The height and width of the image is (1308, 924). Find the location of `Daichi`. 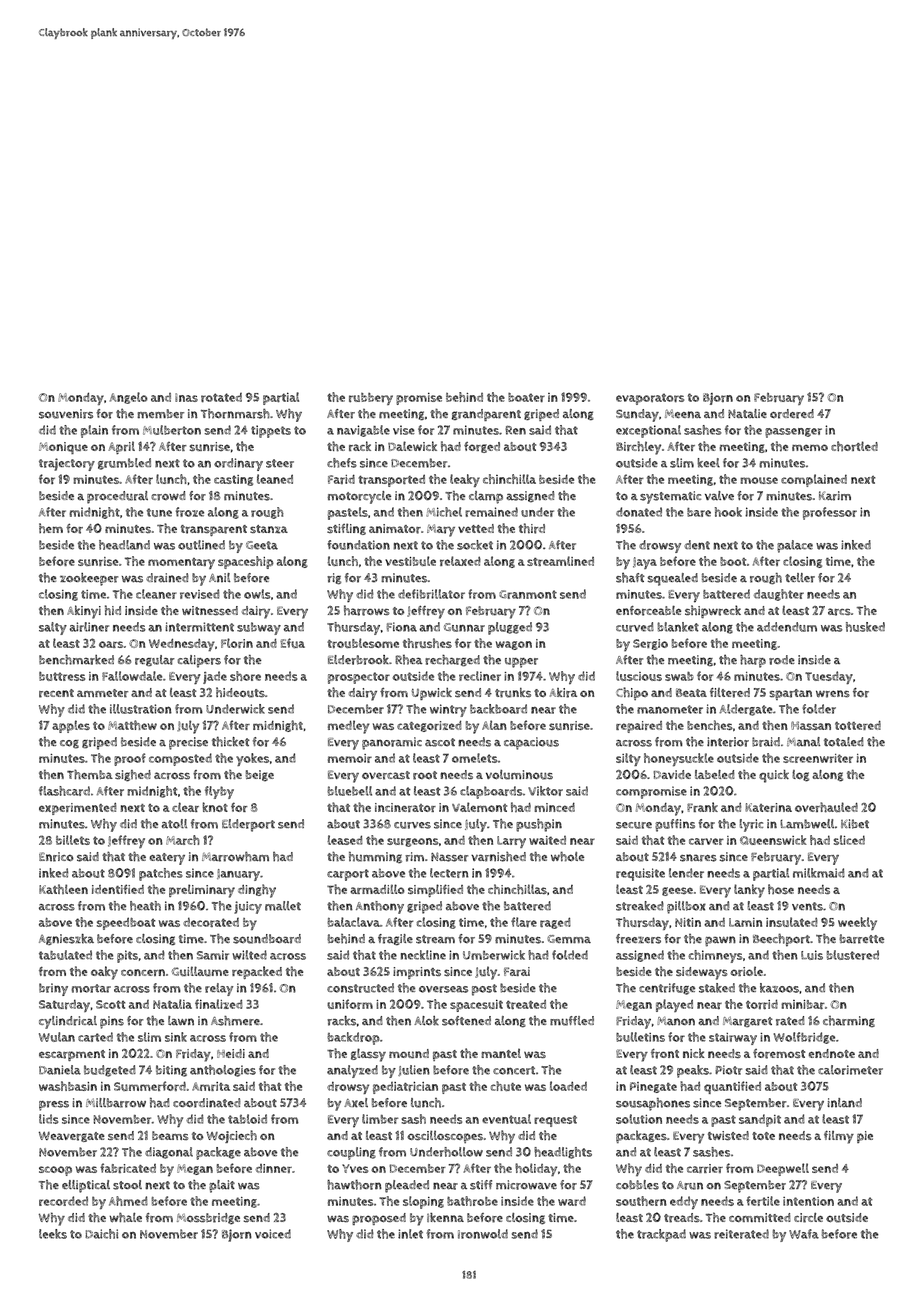

Daichi is located at coordinates (102, 1234).
